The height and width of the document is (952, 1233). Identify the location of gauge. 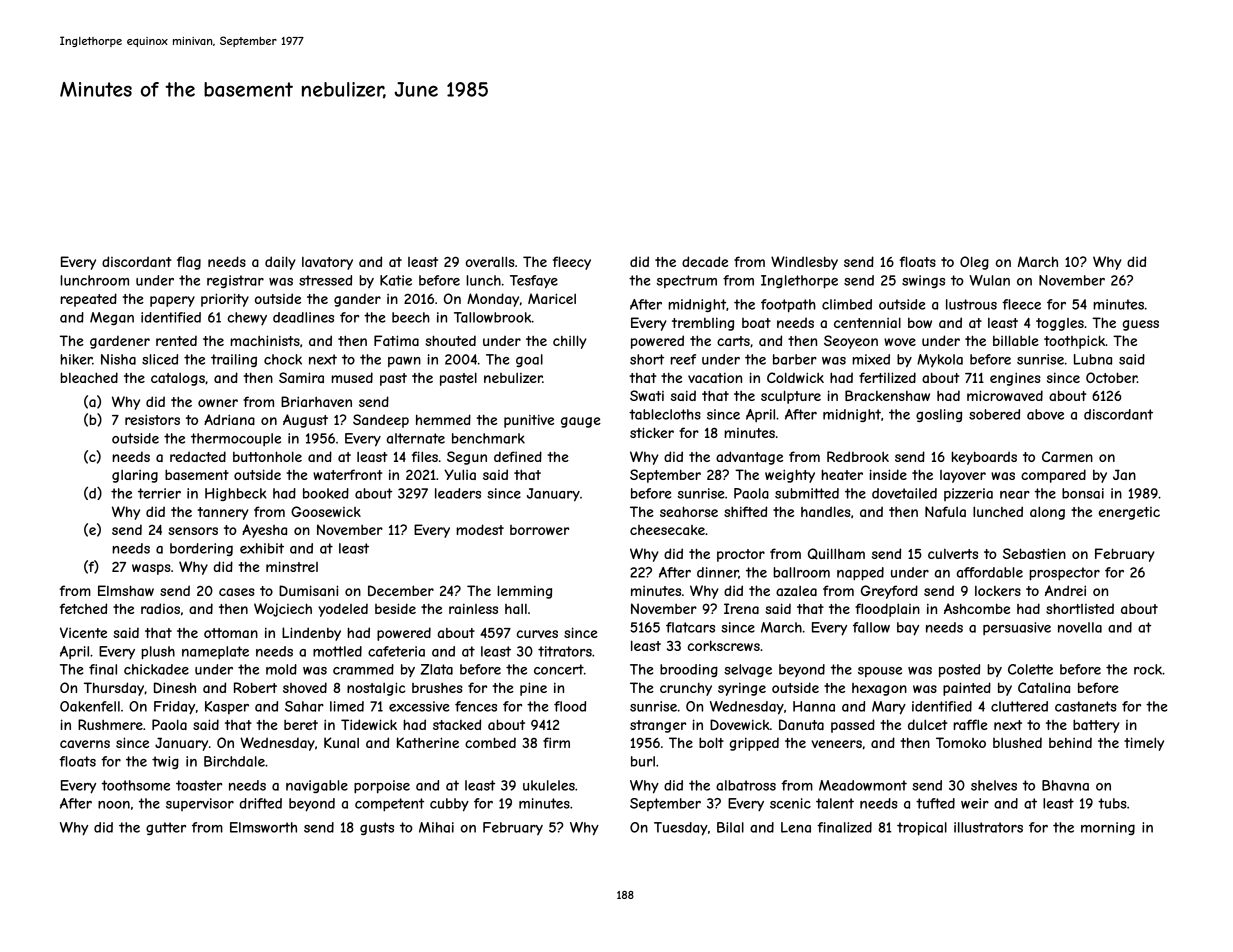
(581, 422).
